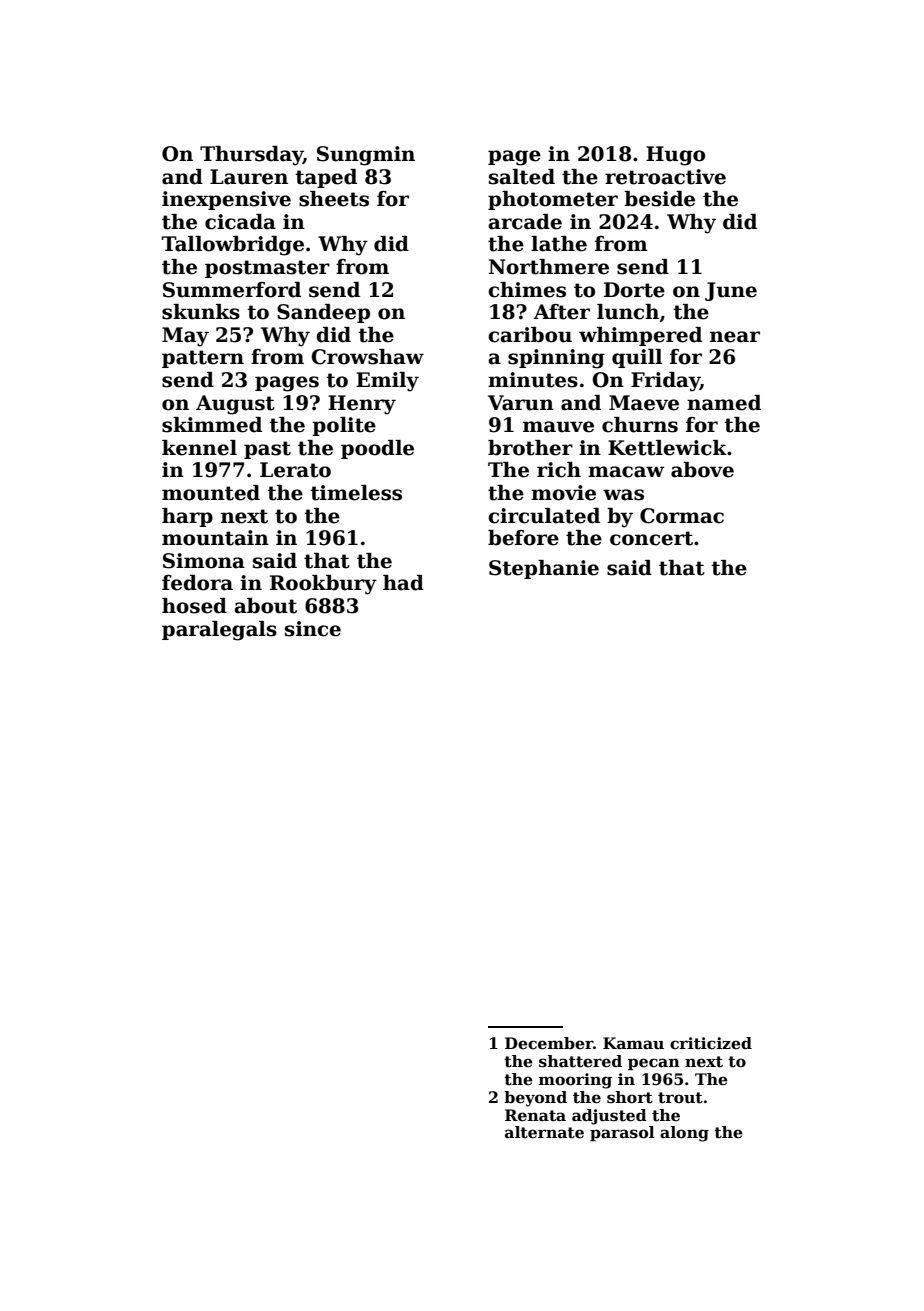 Image resolution: width=924 pixels, height=1311 pixels. I want to click on past, so click(267, 450).
